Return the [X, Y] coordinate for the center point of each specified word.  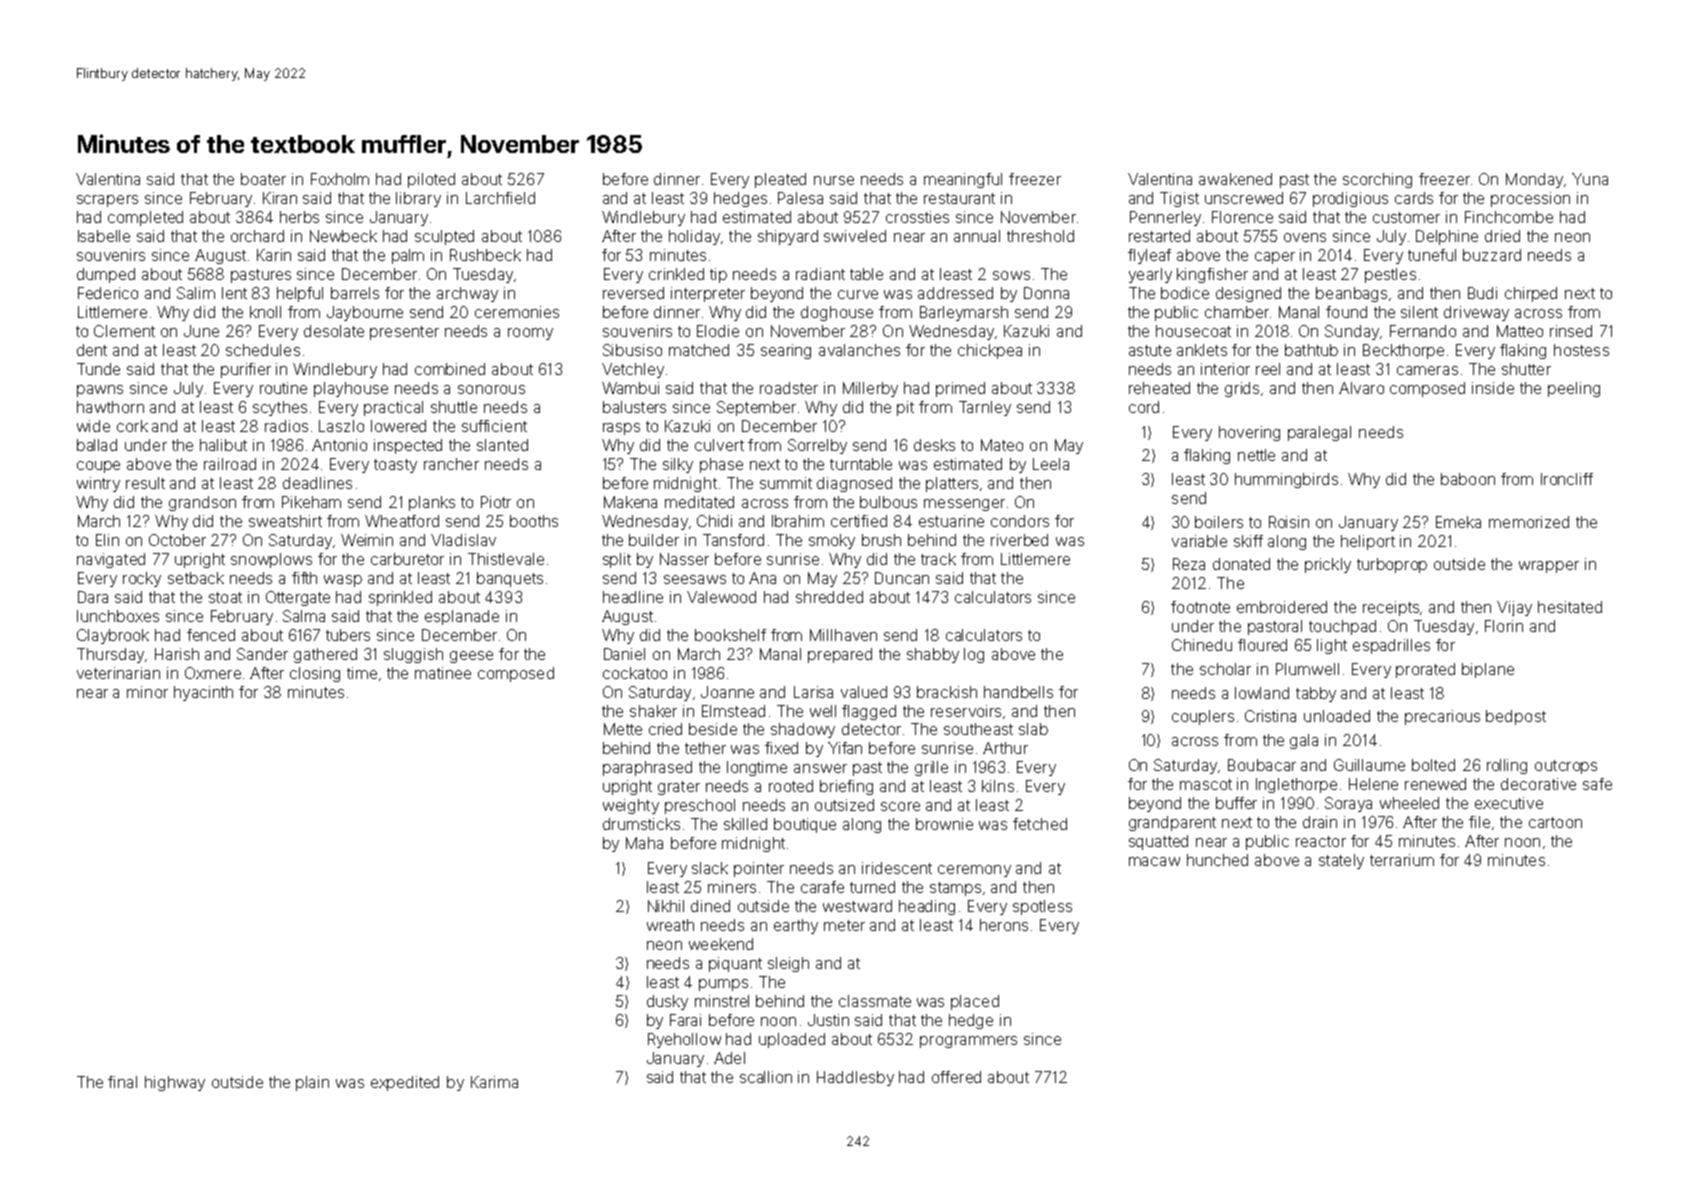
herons [1004, 925]
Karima [494, 1082]
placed [975, 1002]
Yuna [1590, 179]
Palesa [800, 198]
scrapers [107, 201]
